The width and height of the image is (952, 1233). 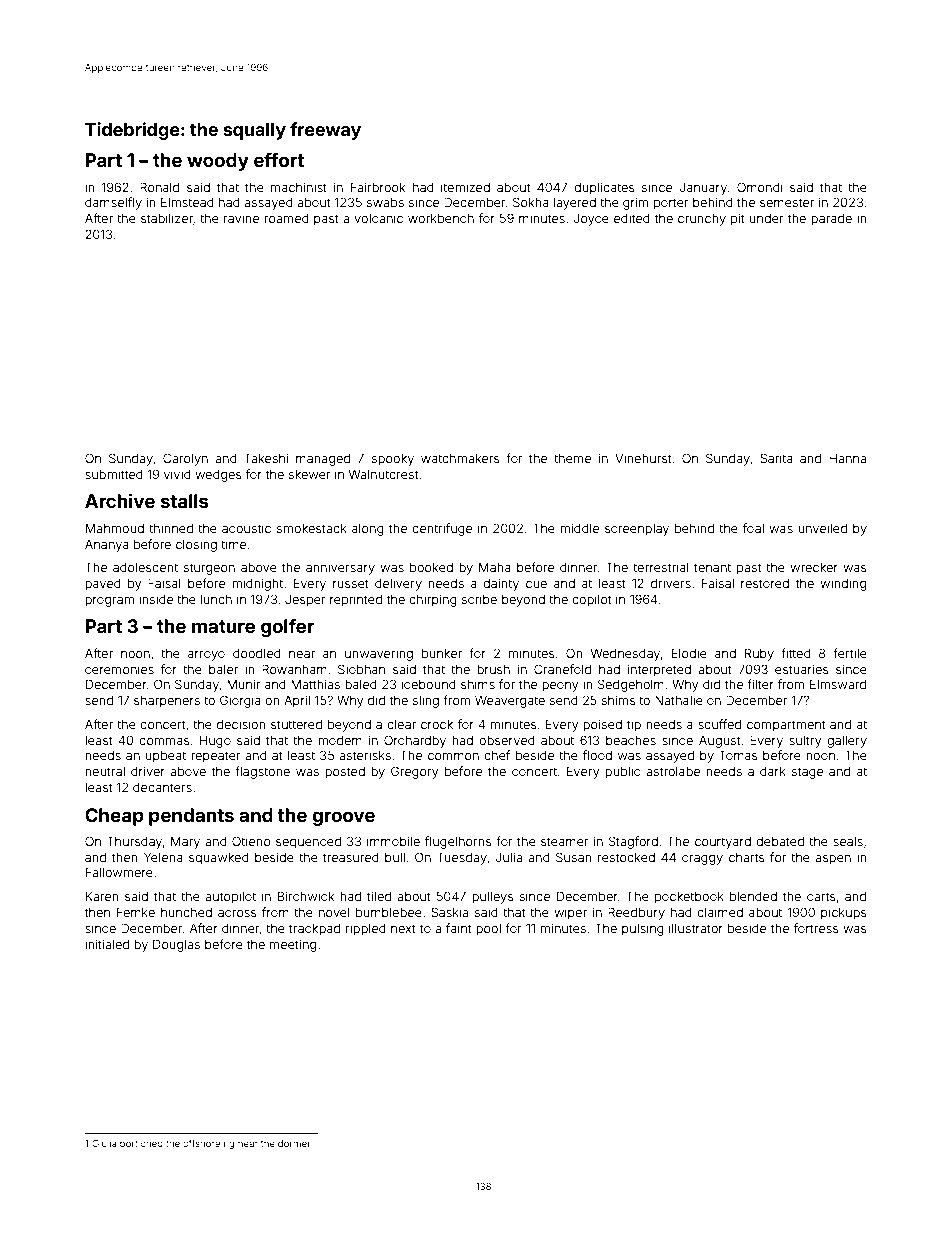 I want to click on woody, so click(x=218, y=162).
